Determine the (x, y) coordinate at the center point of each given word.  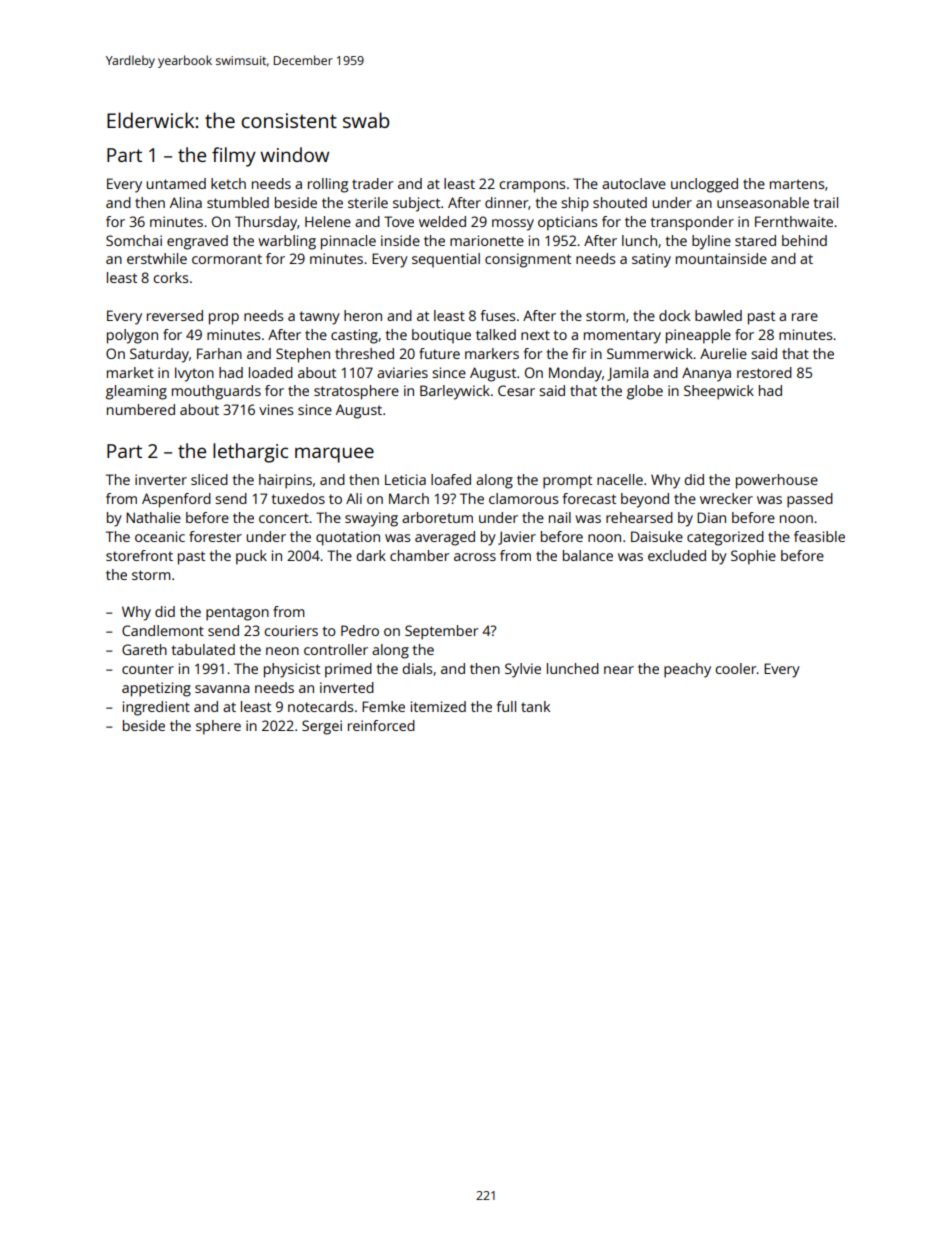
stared (755, 240)
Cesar (516, 390)
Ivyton (194, 374)
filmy (234, 157)
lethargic (250, 453)
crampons (532, 187)
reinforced (381, 725)
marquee (334, 455)
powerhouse (777, 481)
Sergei (322, 727)
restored (764, 372)
